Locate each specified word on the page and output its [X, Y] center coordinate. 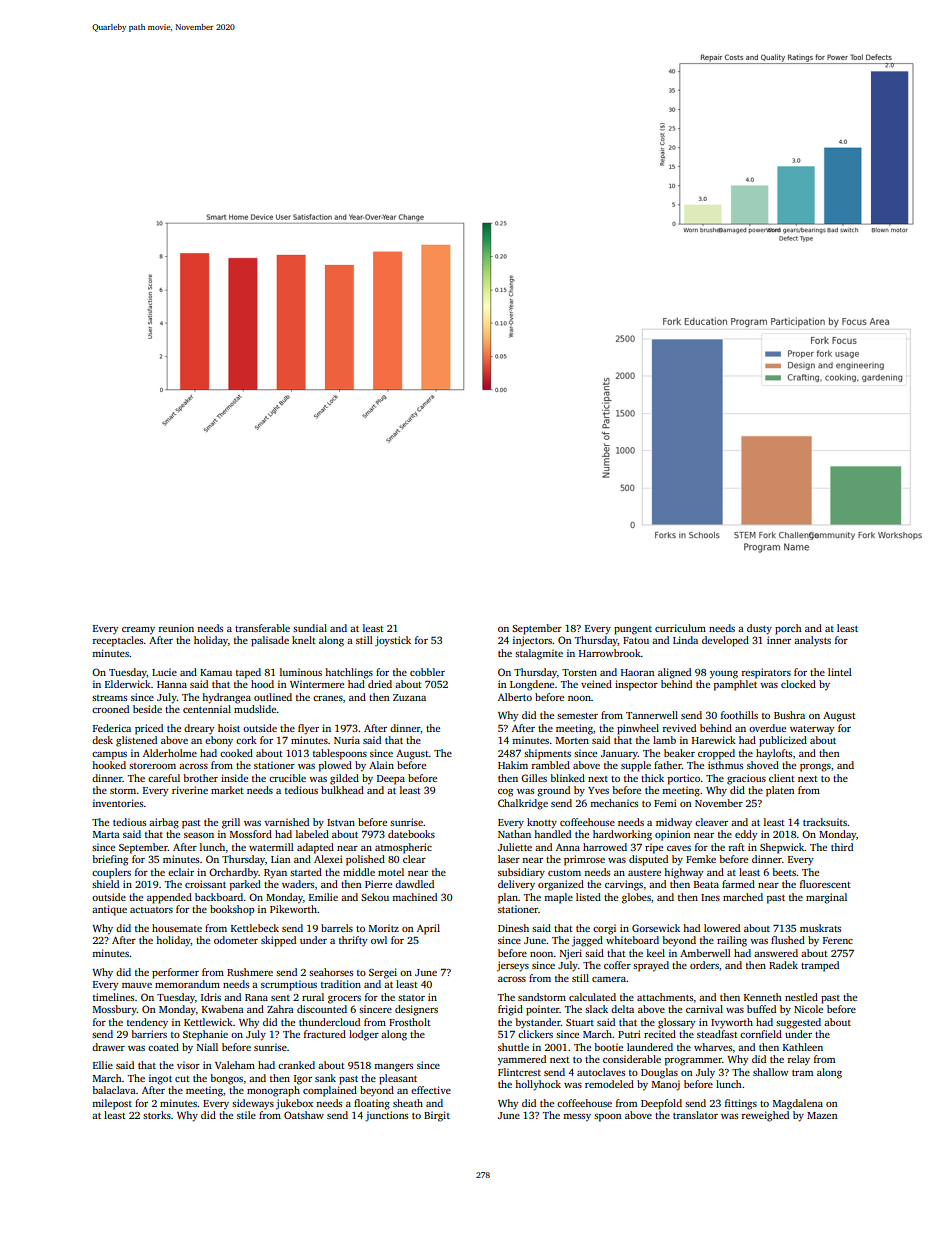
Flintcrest [519, 1072]
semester [577, 716]
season [199, 835]
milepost [112, 1104]
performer [175, 973]
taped [248, 673]
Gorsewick [656, 928]
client [782, 778]
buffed [761, 1009]
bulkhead [342, 790]
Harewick [714, 740]
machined [414, 897]
